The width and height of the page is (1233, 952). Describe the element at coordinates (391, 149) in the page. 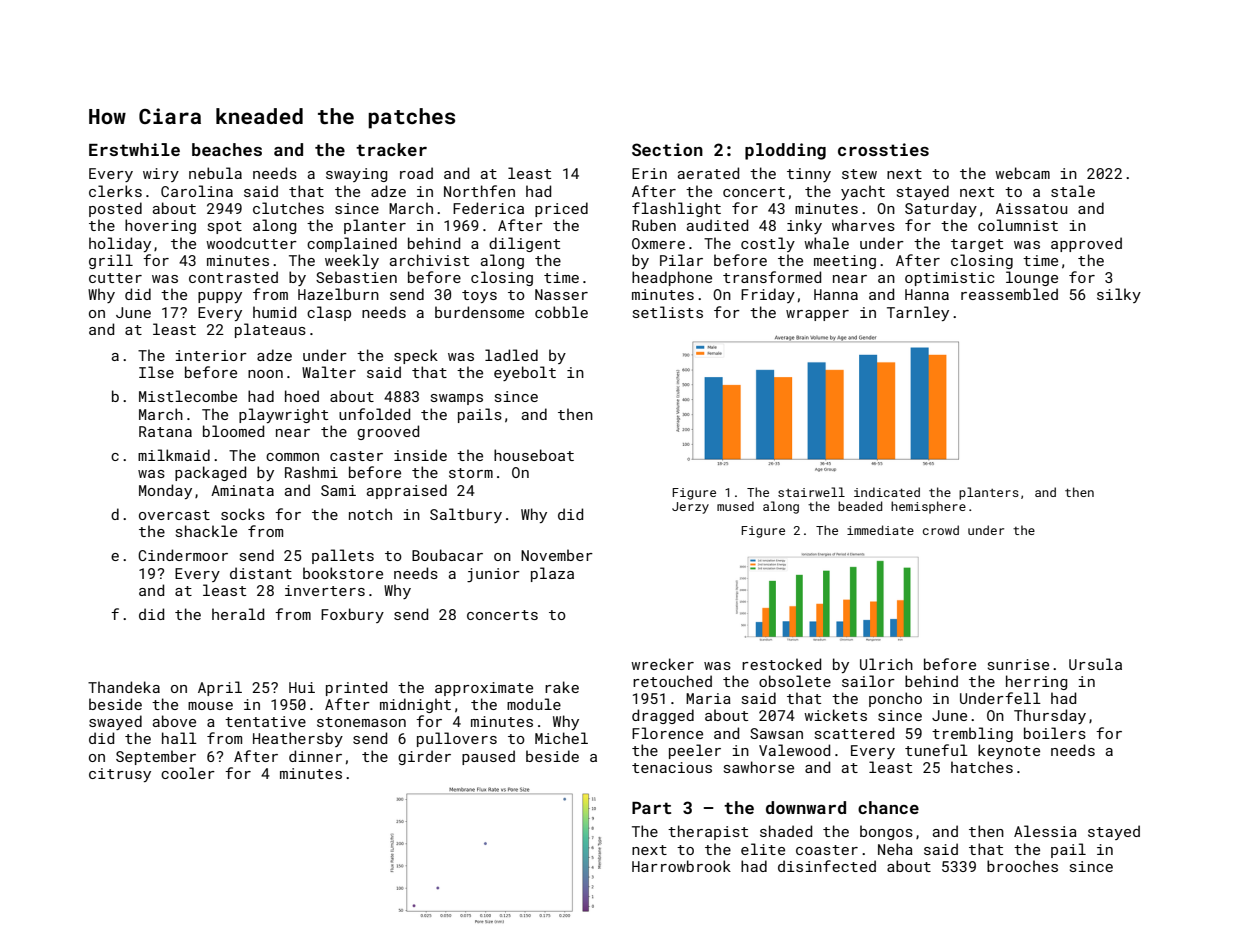

I see `tracker` at that location.
